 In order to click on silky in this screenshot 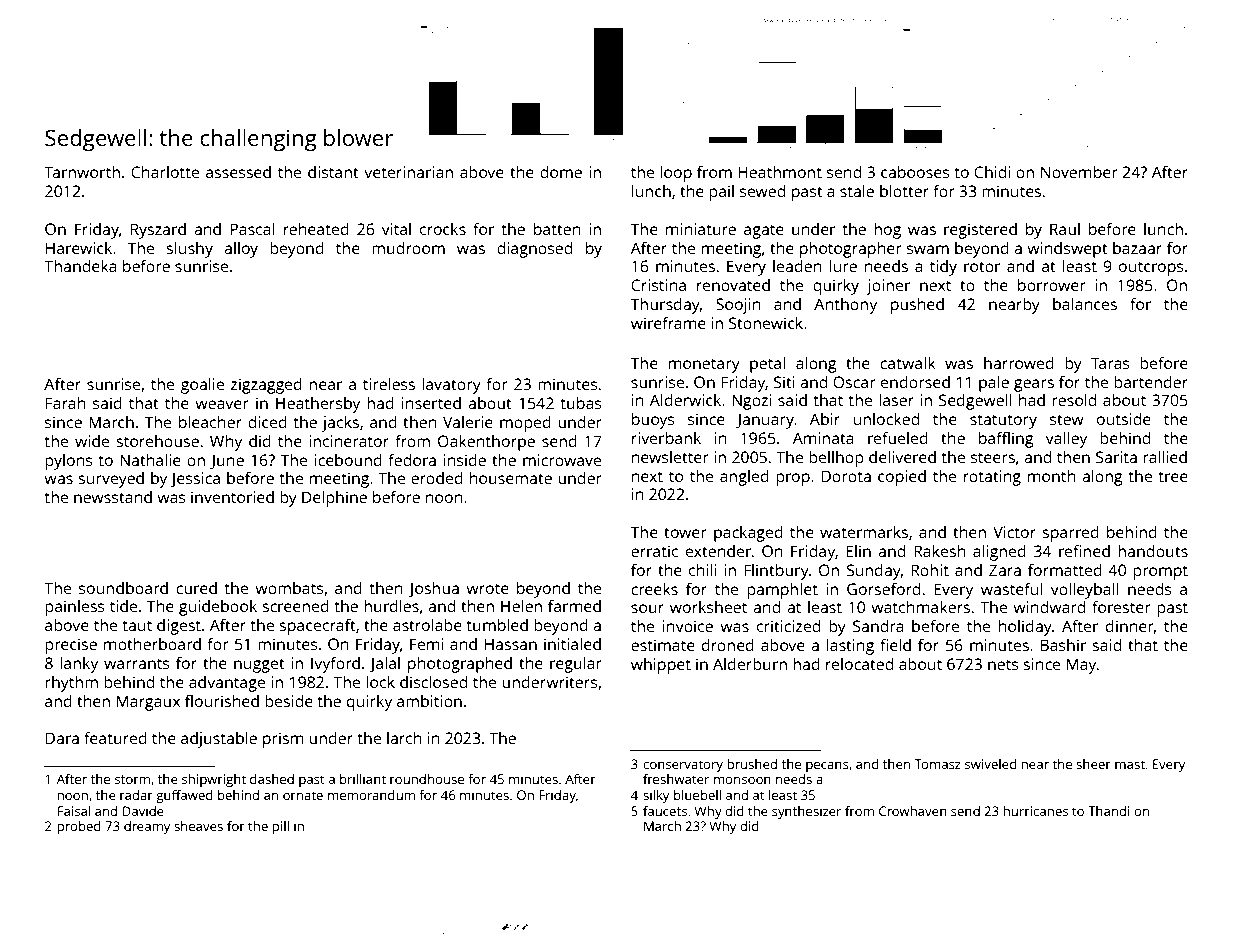, I will do `click(656, 796)`.
